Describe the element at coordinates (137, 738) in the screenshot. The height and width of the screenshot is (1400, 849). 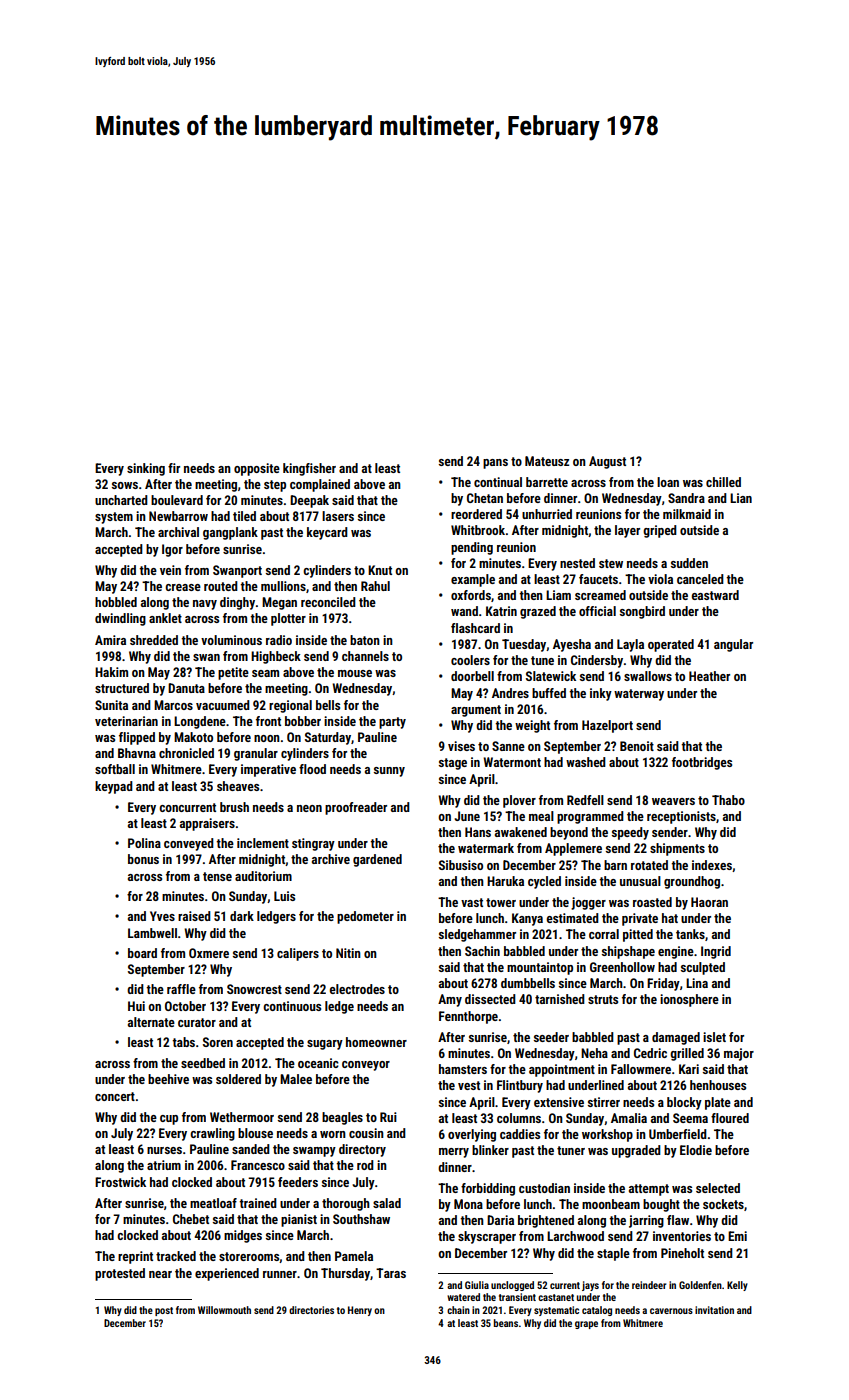
I see `flipped` at that location.
